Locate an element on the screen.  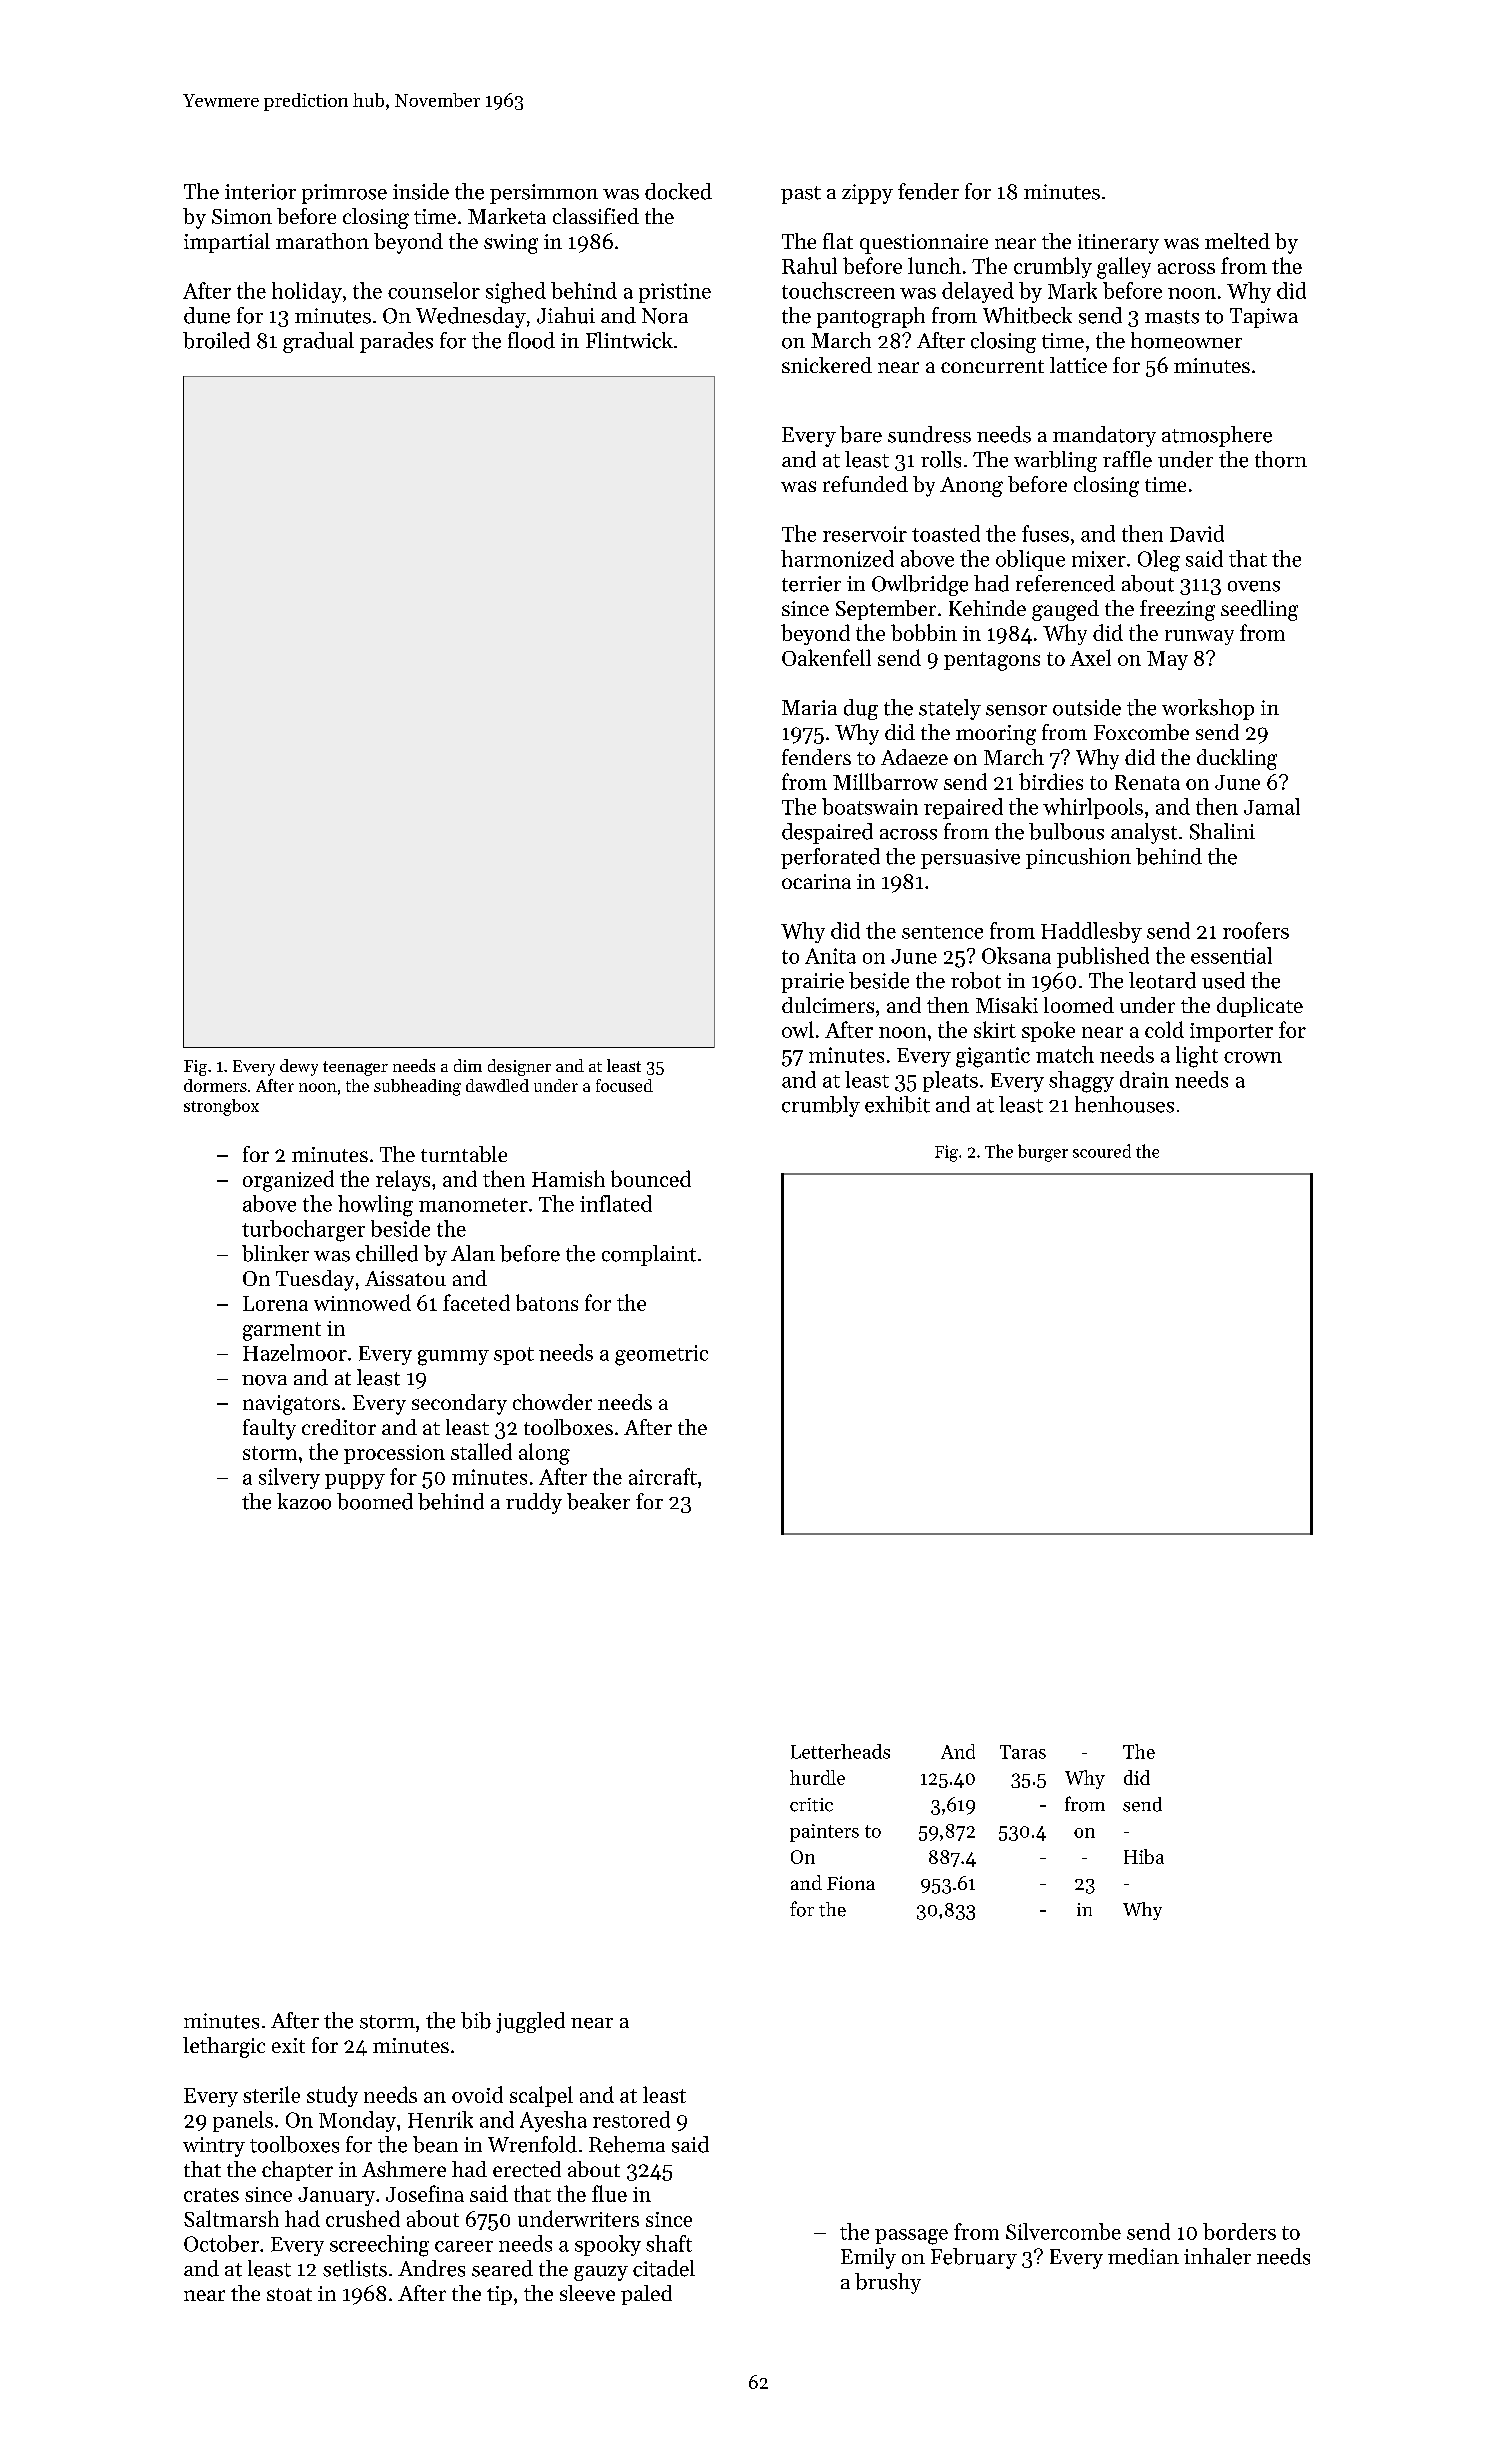
burger is located at coordinates (1043, 1153).
